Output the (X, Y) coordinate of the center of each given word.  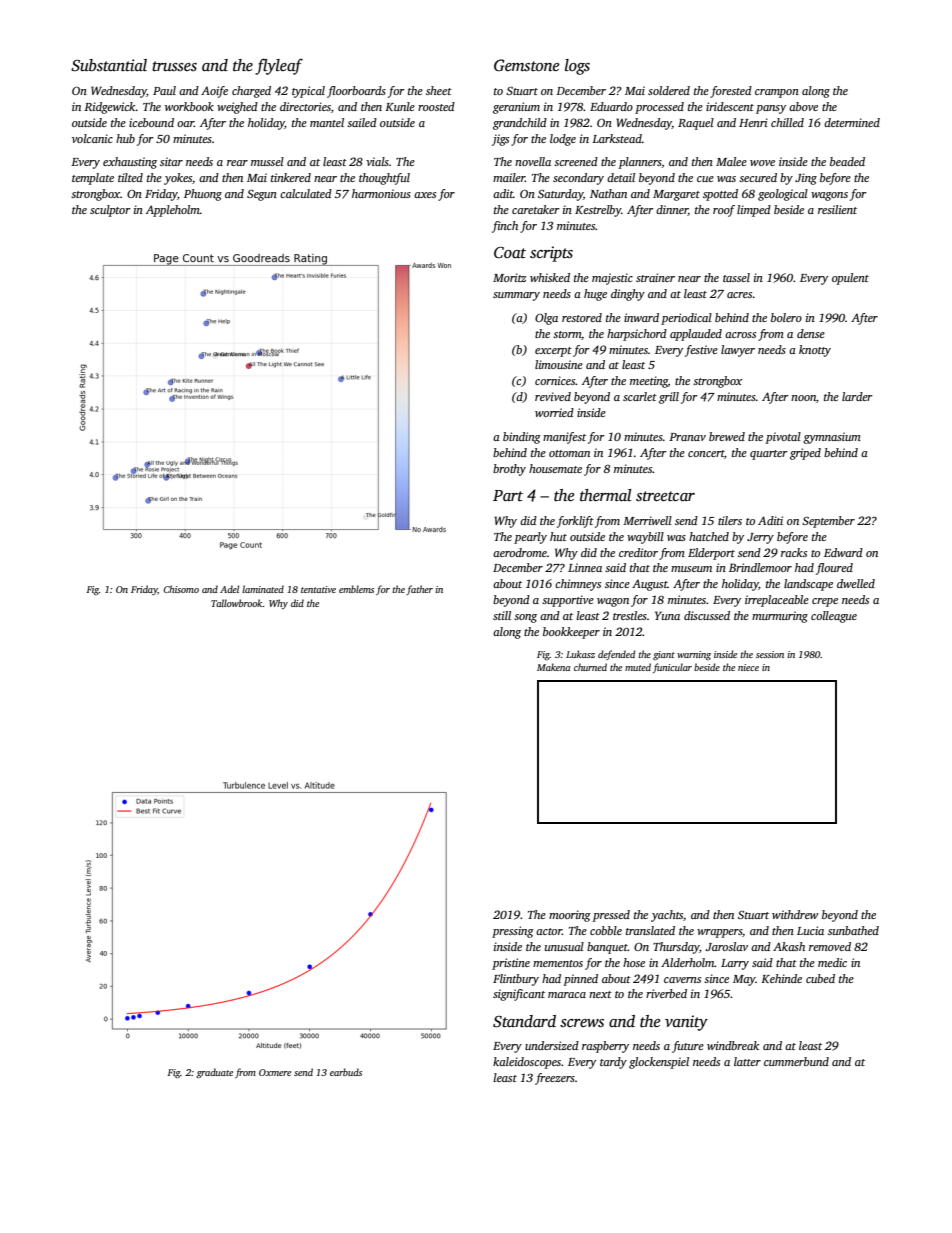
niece (748, 667)
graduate (214, 1073)
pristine (511, 964)
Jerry (760, 538)
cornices (555, 380)
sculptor (110, 211)
